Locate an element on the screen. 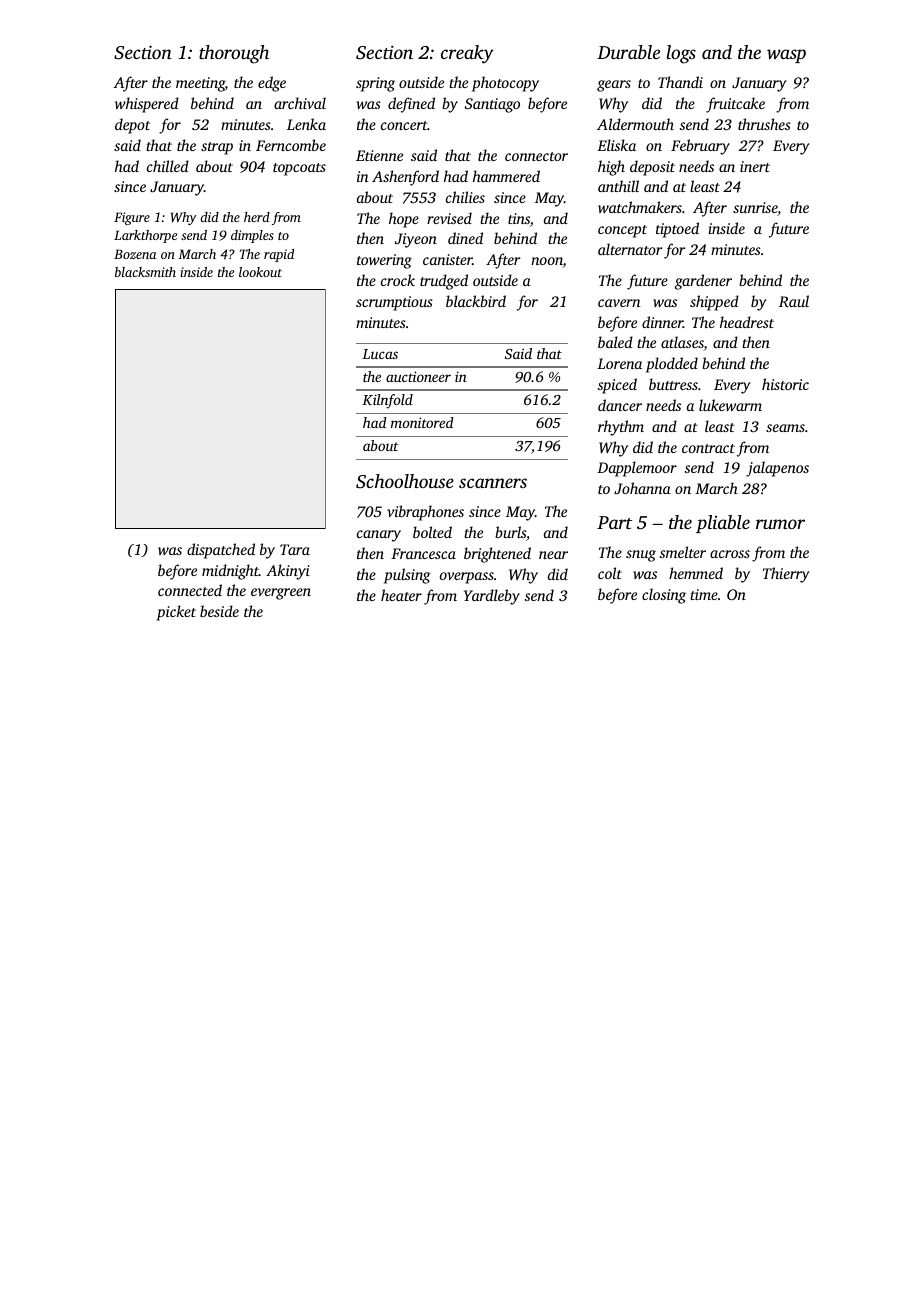 The image size is (924, 1308). alternator is located at coordinates (630, 249).
